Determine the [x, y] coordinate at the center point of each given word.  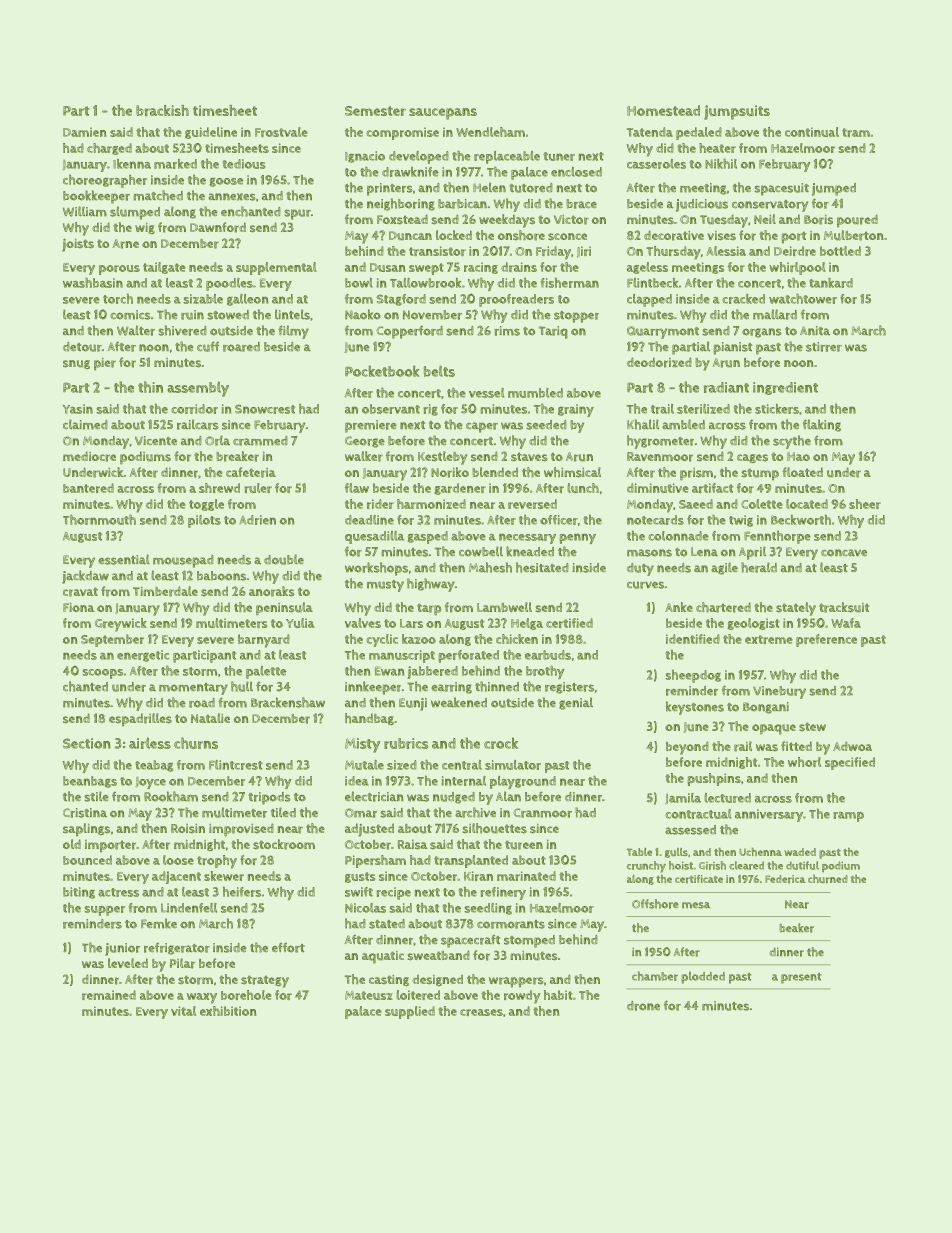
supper [104, 911]
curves [645, 585]
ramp [848, 817]
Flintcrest [236, 765]
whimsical [572, 472]
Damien [84, 132]
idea [357, 781]
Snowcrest [265, 409]
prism [696, 474]
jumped [834, 189]
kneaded [530, 551]
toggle [206, 505]
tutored [531, 188]
